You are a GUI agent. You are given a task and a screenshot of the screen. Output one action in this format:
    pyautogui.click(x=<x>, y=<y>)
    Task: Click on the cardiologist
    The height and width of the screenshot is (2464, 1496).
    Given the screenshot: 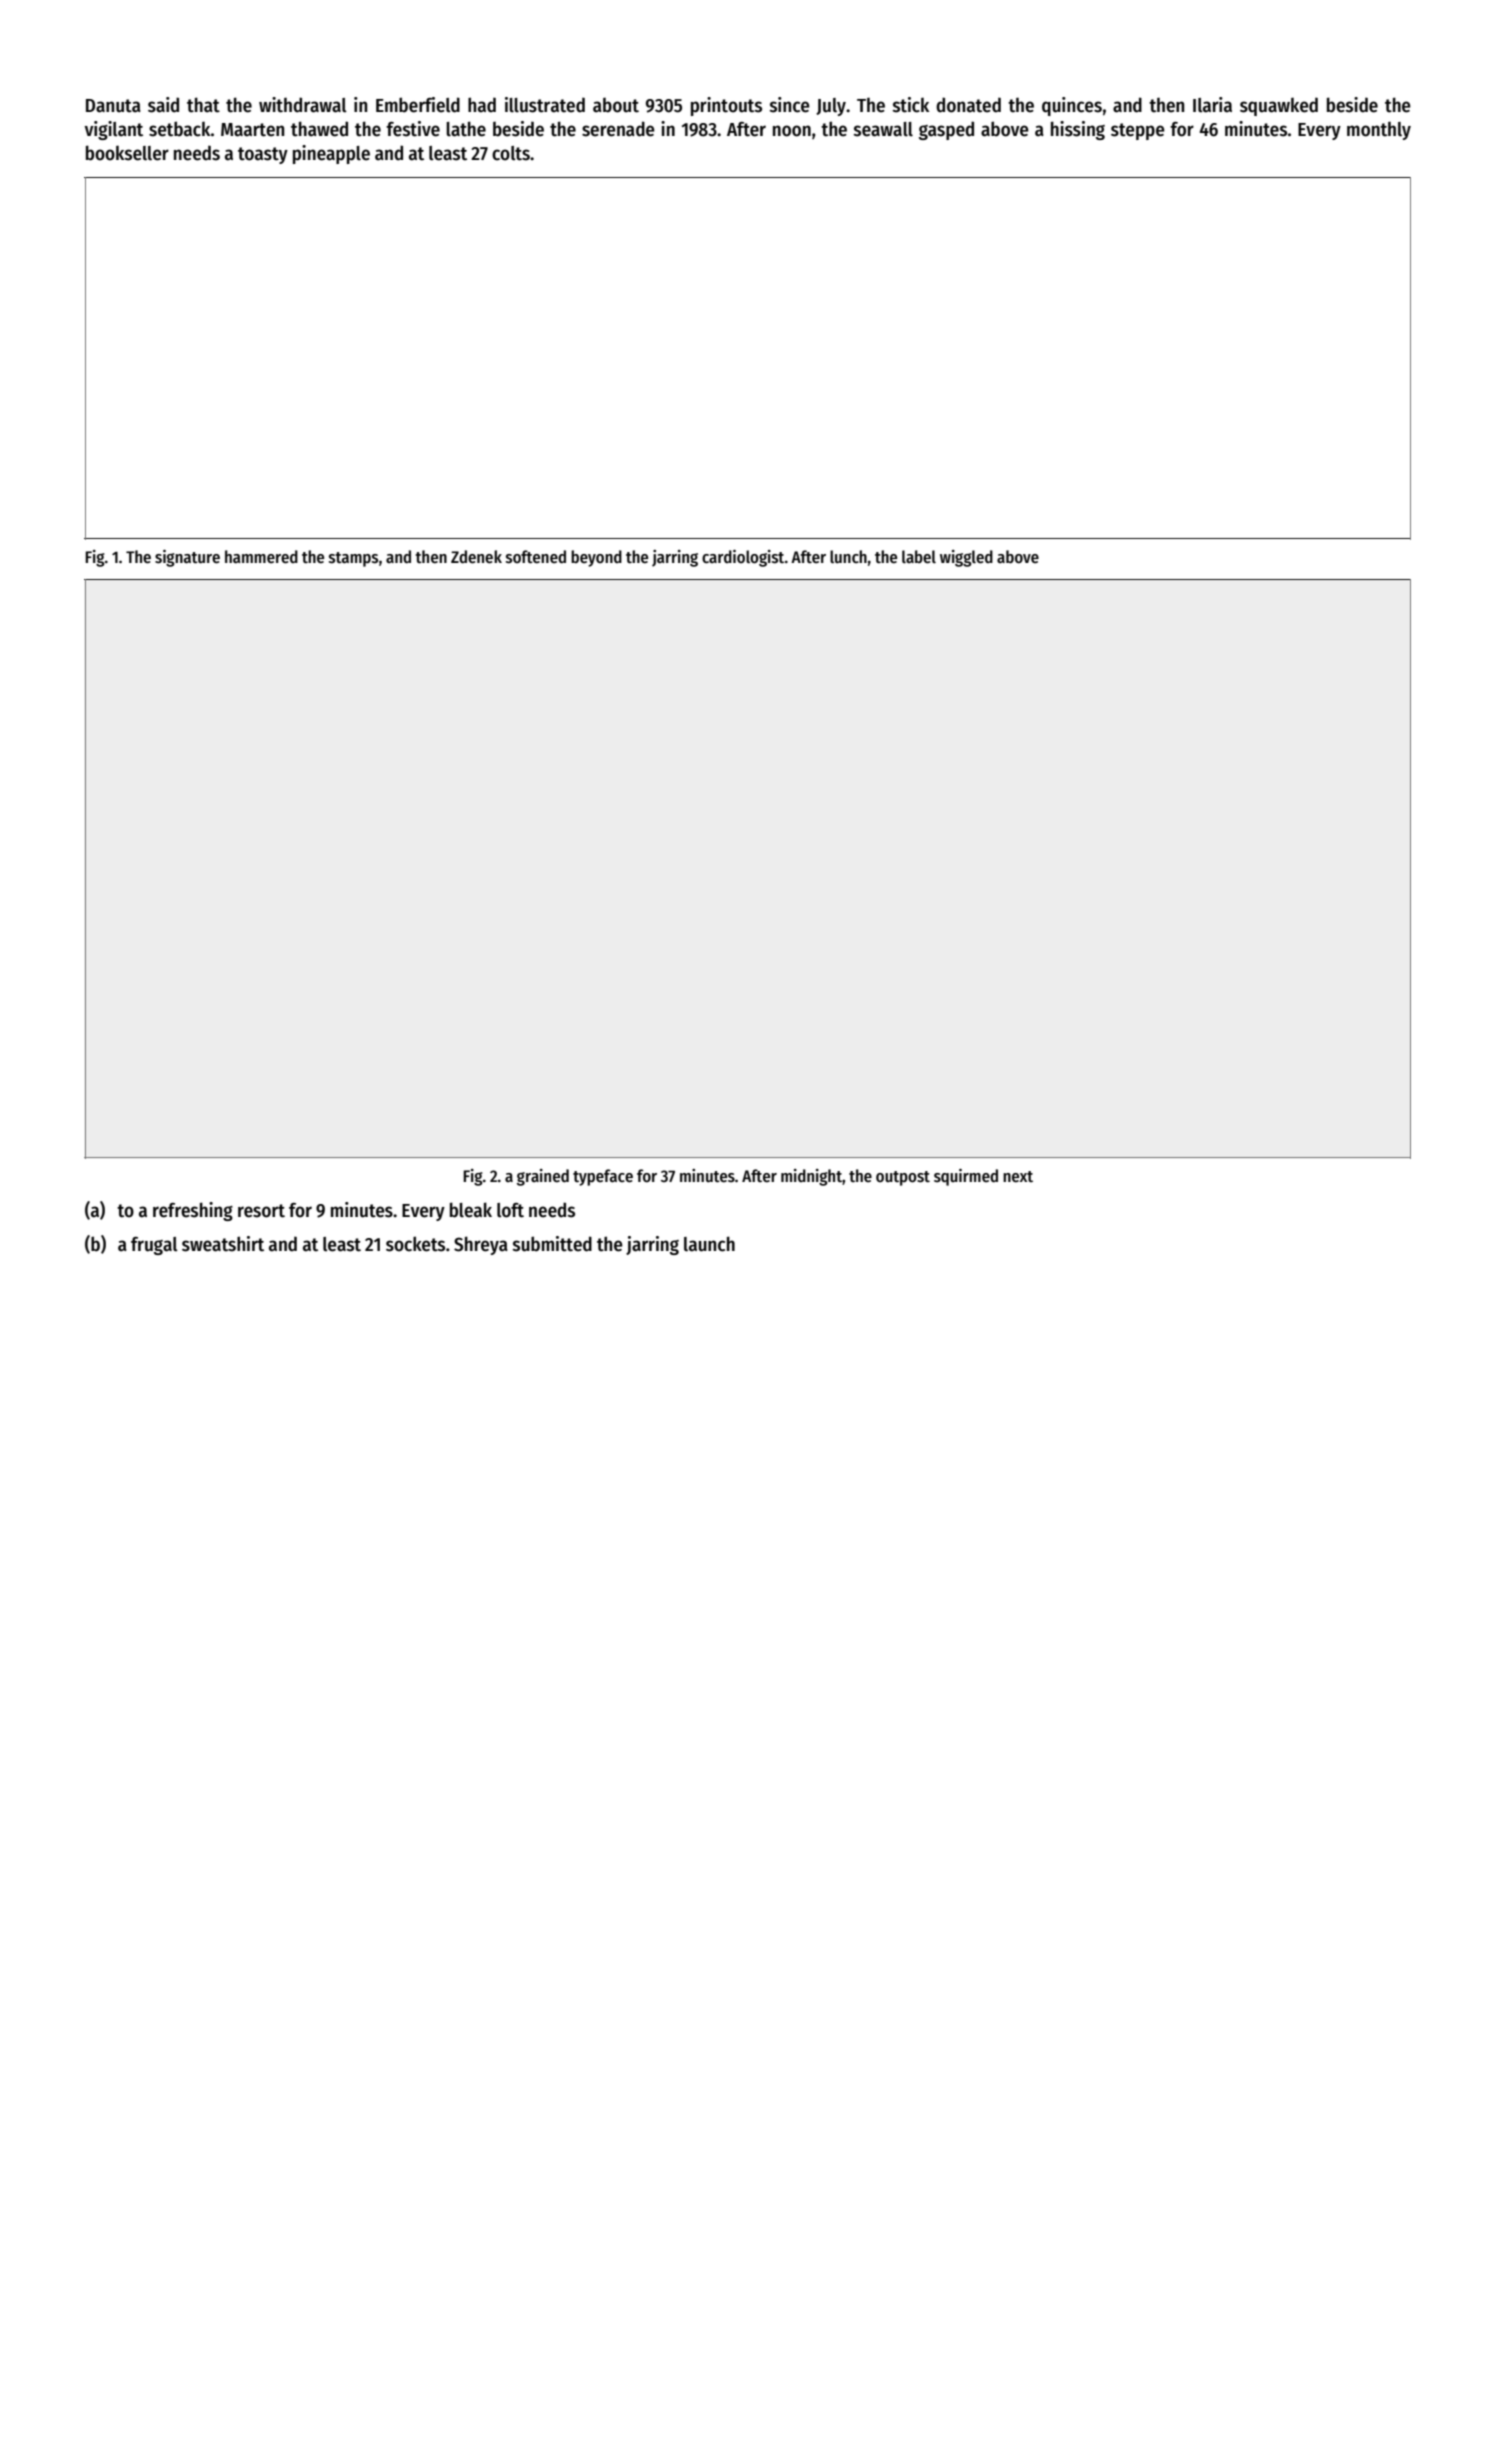 What is the action you would take?
    pyautogui.click(x=743, y=558)
